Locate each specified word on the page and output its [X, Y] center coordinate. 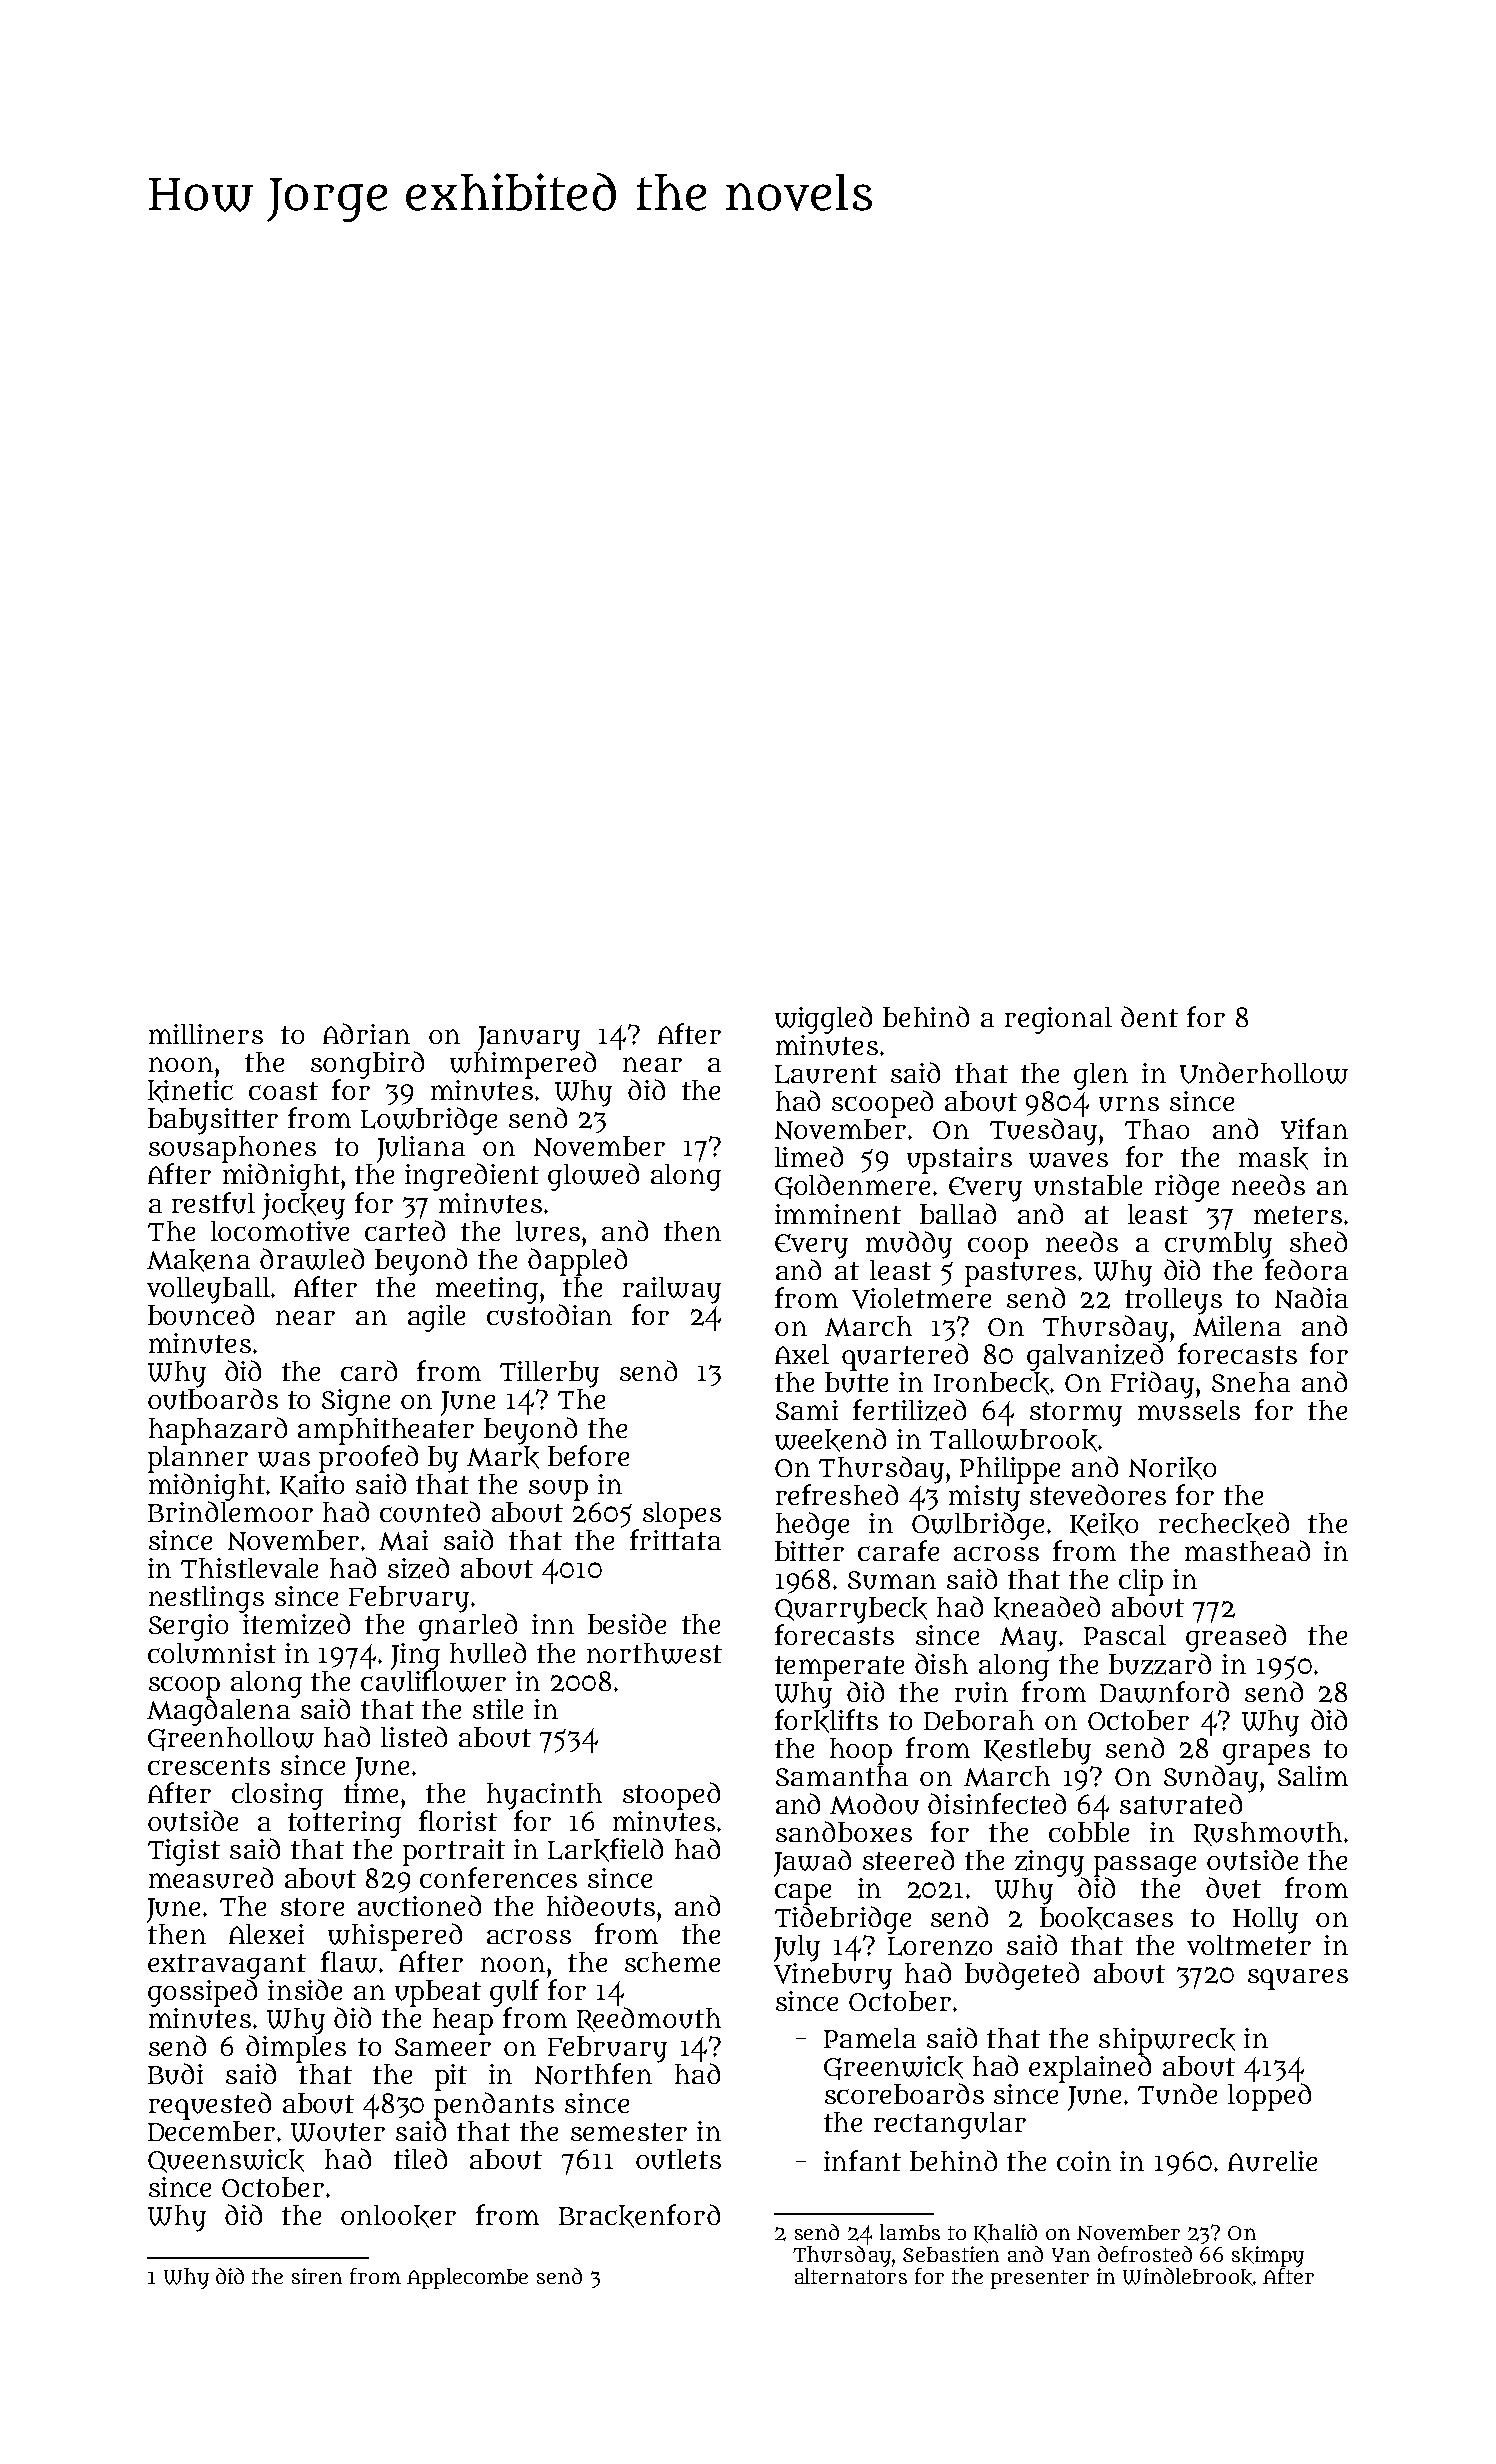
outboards [213, 1399]
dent [1149, 1016]
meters [1298, 1215]
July [797, 1948]
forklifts [826, 1721]
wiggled [823, 1020]
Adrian [366, 1033]
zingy [1049, 1863]
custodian [549, 1315]
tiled [420, 2158]
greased [1236, 1638]
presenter [1040, 2279]
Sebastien [951, 2254]
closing [277, 1796]
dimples [296, 2049]
